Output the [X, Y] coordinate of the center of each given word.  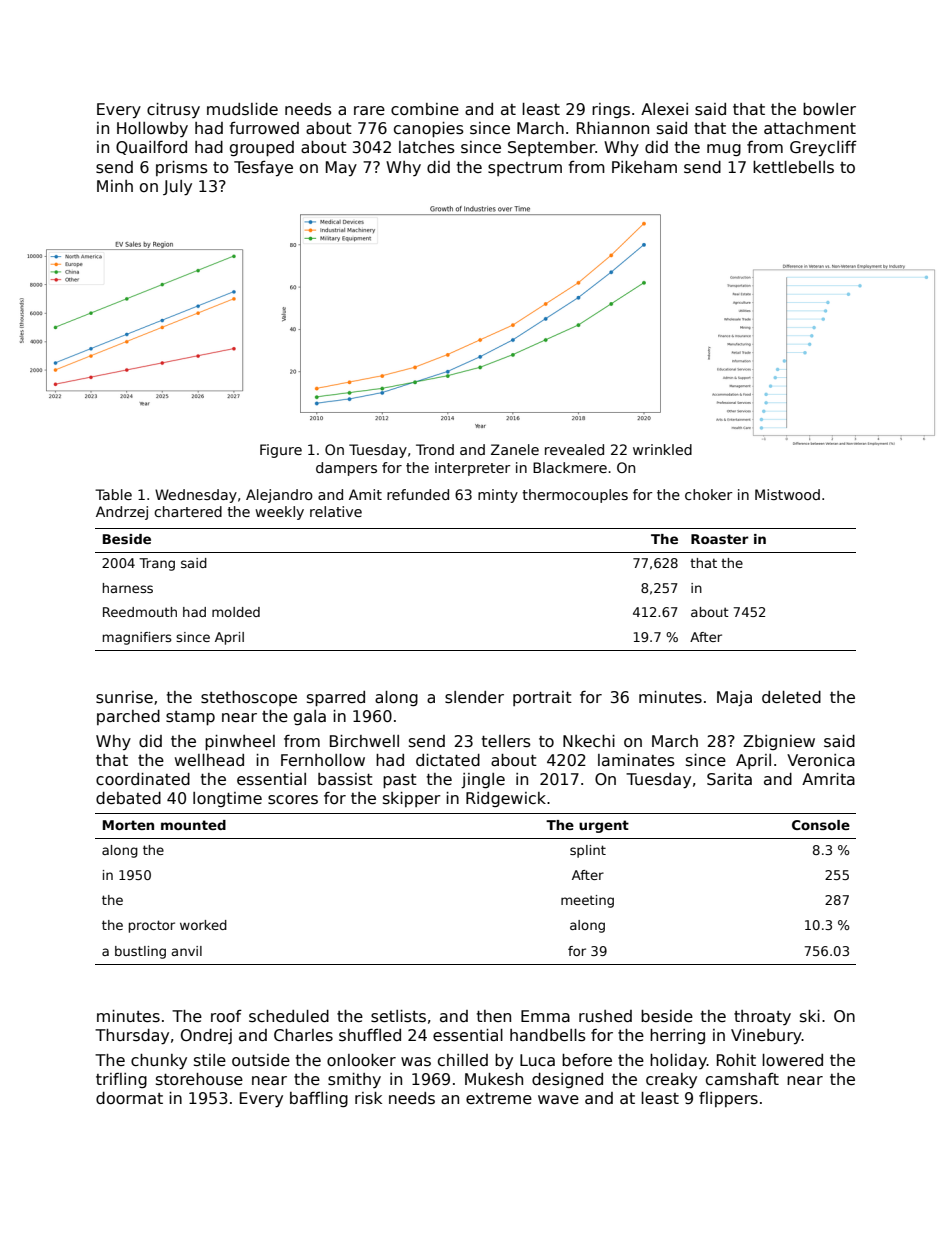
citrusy [173, 110]
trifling [121, 1080]
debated [128, 798]
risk [368, 1098]
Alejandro [279, 496]
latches [427, 147]
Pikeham [644, 167]
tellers [506, 741]
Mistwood [787, 494]
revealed [574, 449]
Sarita [729, 779]
